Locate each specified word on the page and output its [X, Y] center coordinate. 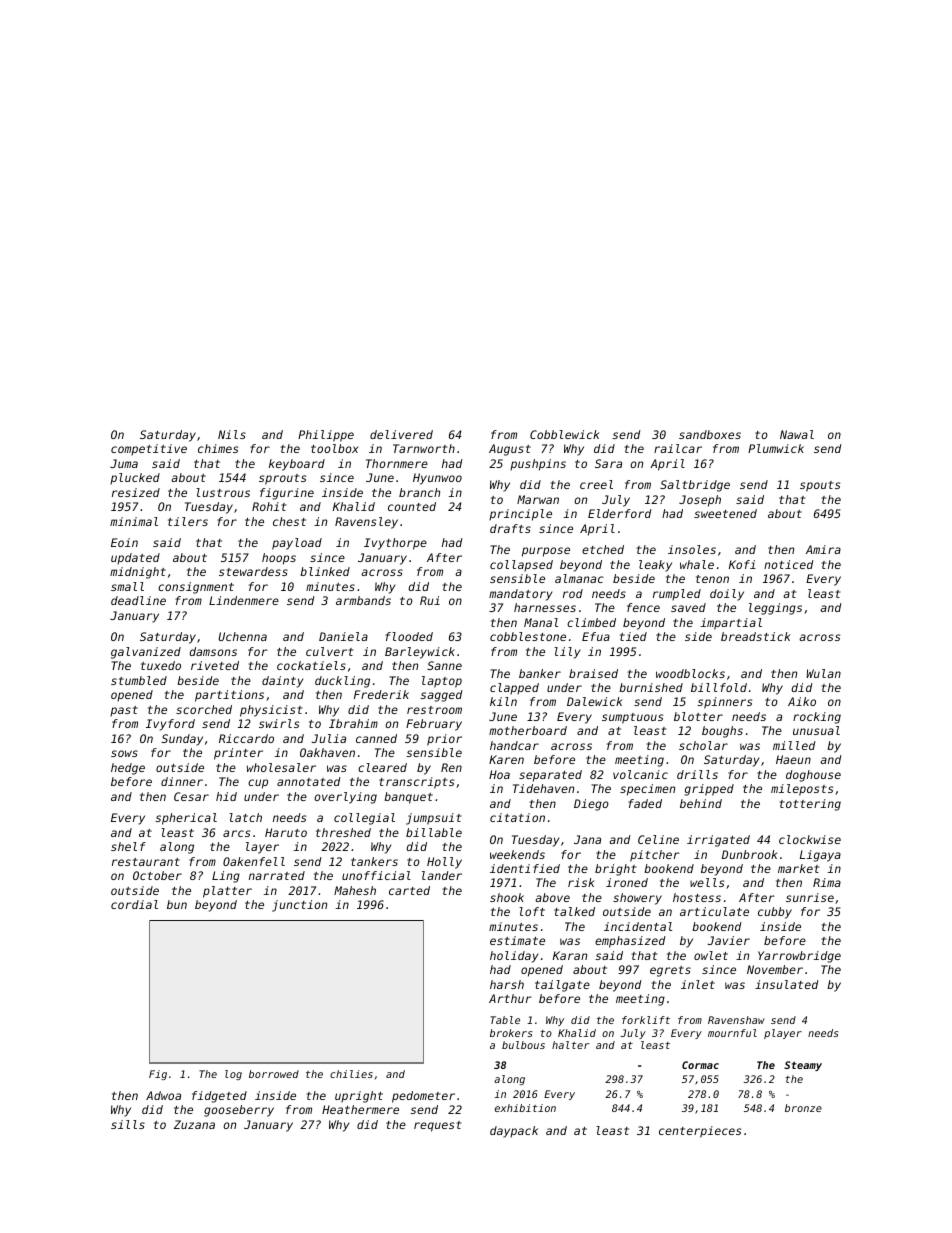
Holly [444, 863]
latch [245, 817]
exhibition [525, 1108]
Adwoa [163, 1095]
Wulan [823, 673]
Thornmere [397, 463]
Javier [729, 940]
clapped [514, 689]
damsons [213, 651]
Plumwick [776, 448]
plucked [135, 479]
